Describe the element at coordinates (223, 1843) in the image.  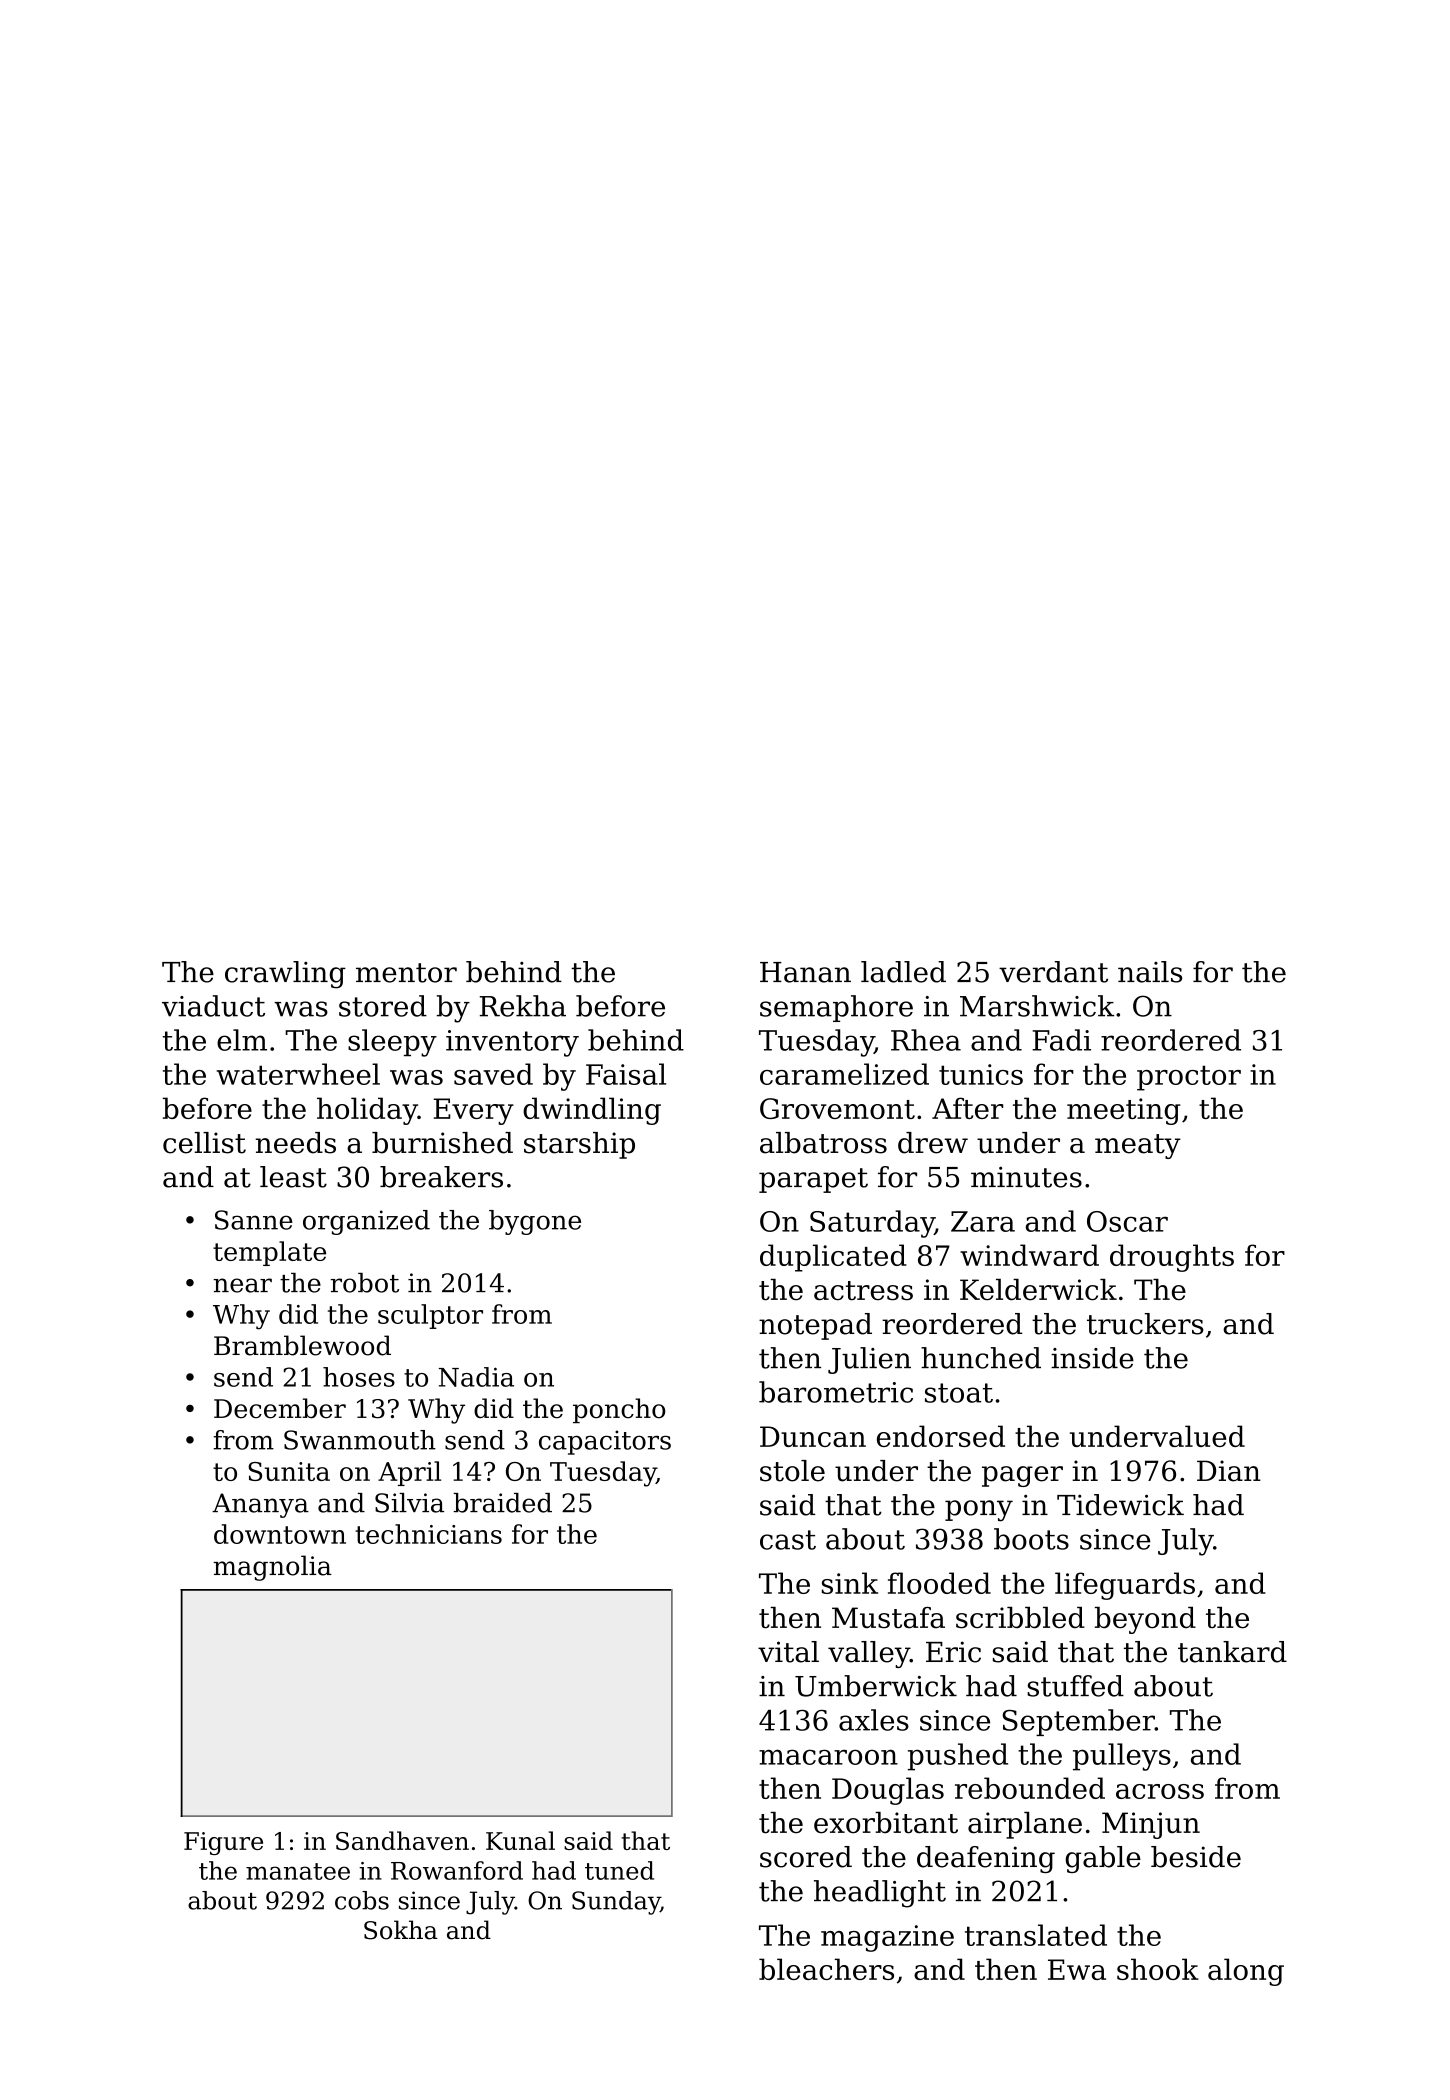
I see `Figure` at that location.
